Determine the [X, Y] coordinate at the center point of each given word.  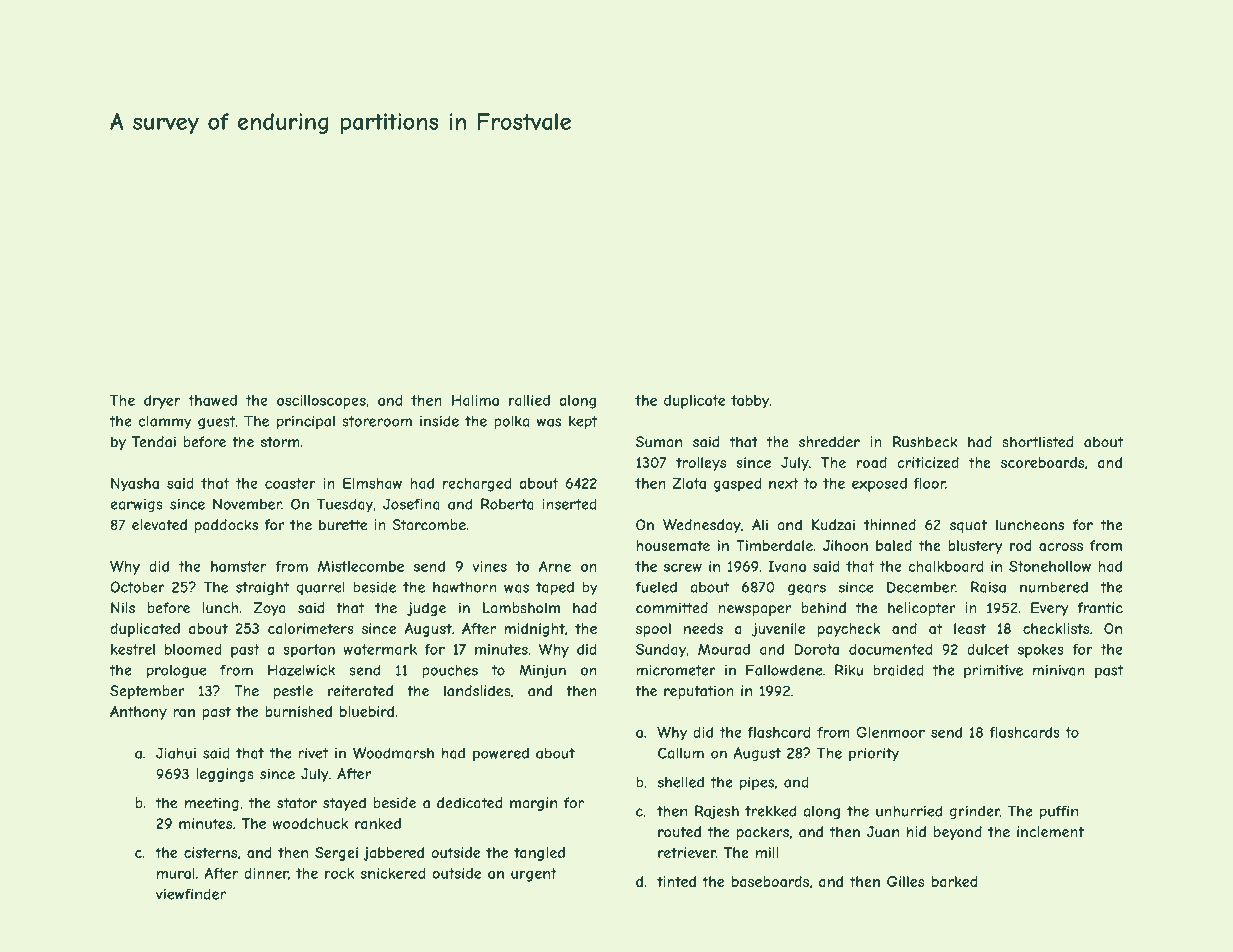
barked [954, 881]
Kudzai [833, 525]
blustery [976, 547]
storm [280, 442]
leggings [225, 775]
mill [767, 852]
